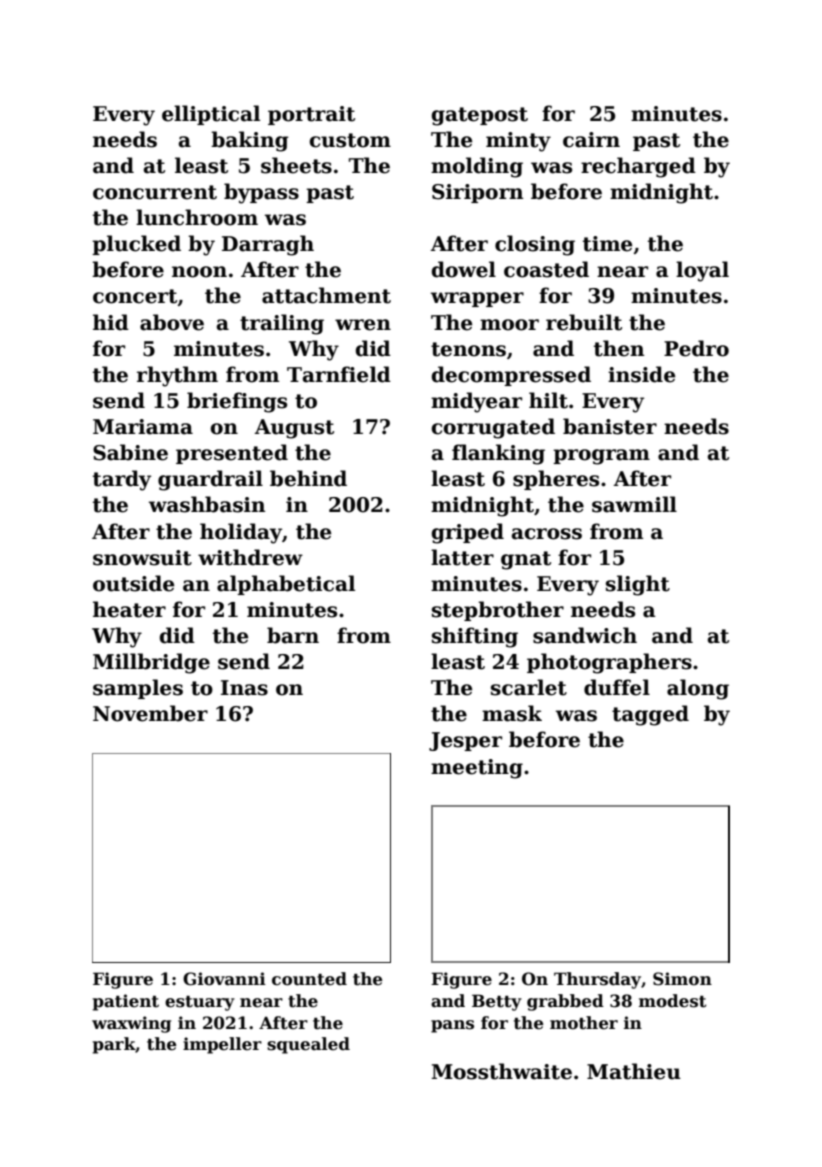 The image size is (822, 1167). Describe the element at coordinates (244, 688) in the screenshot. I see `Inas` at that location.
